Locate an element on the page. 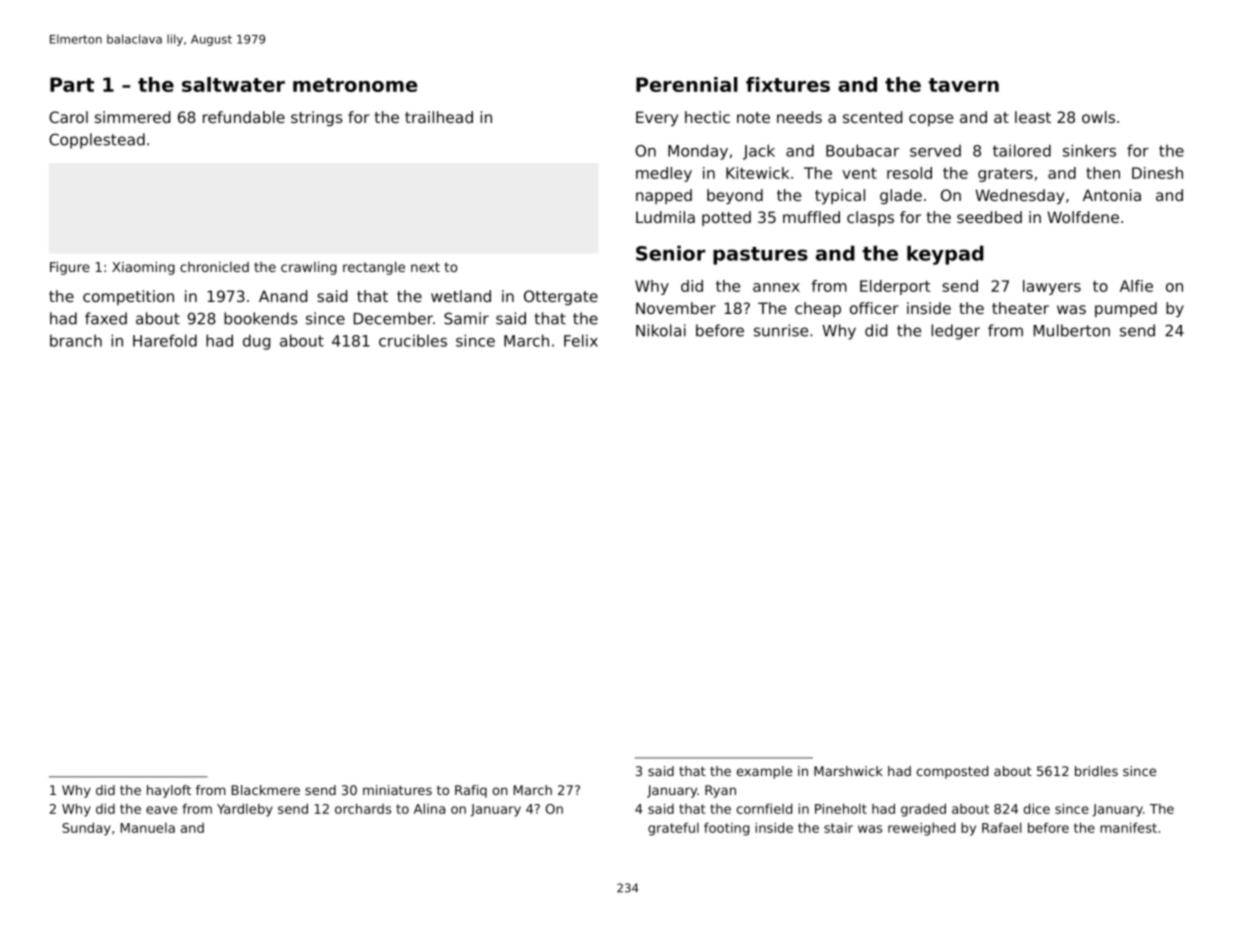 The width and height of the document is (1233, 952). owls is located at coordinates (1098, 117).
